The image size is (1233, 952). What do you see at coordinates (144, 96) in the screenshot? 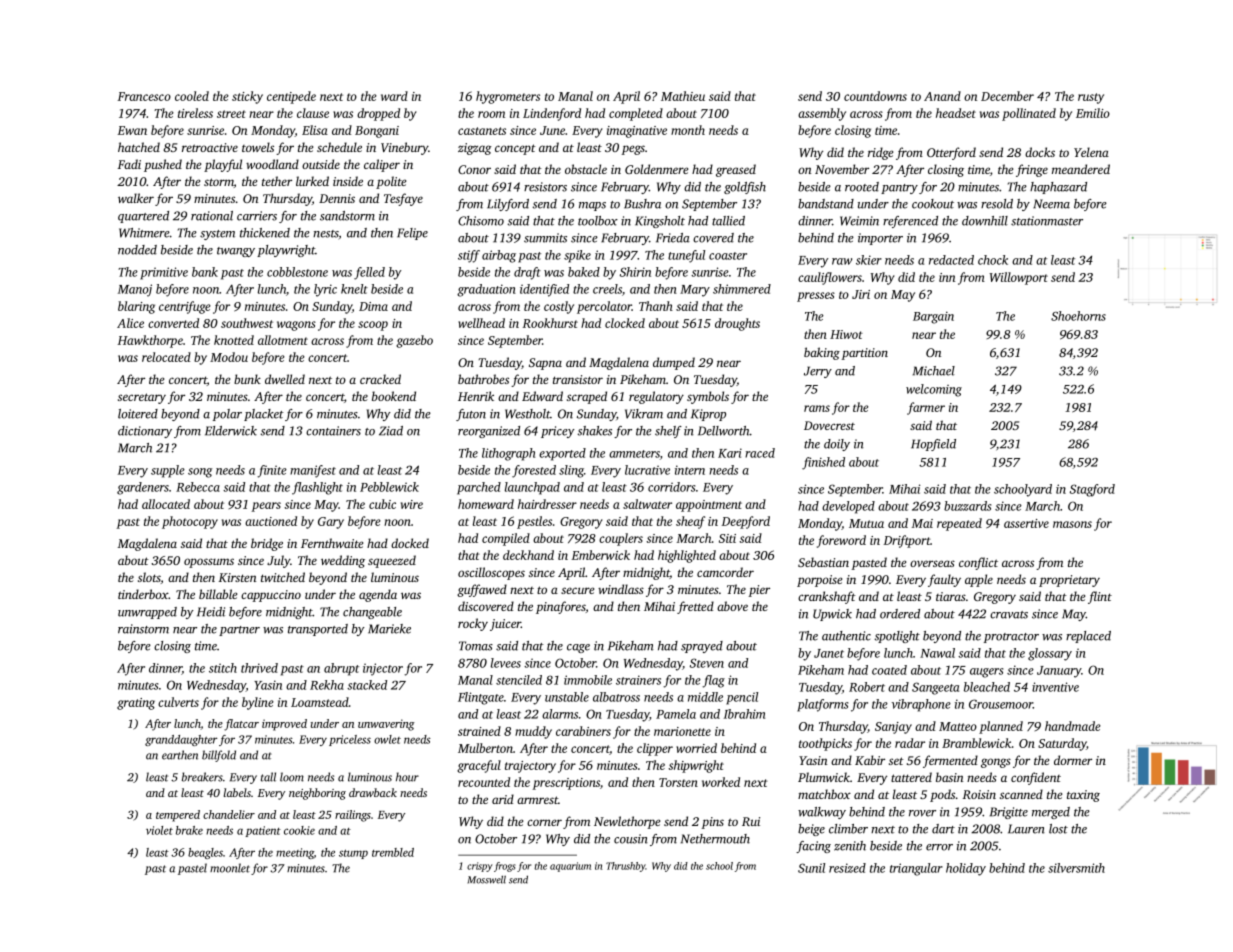
I see `Francesco` at bounding box center [144, 96].
